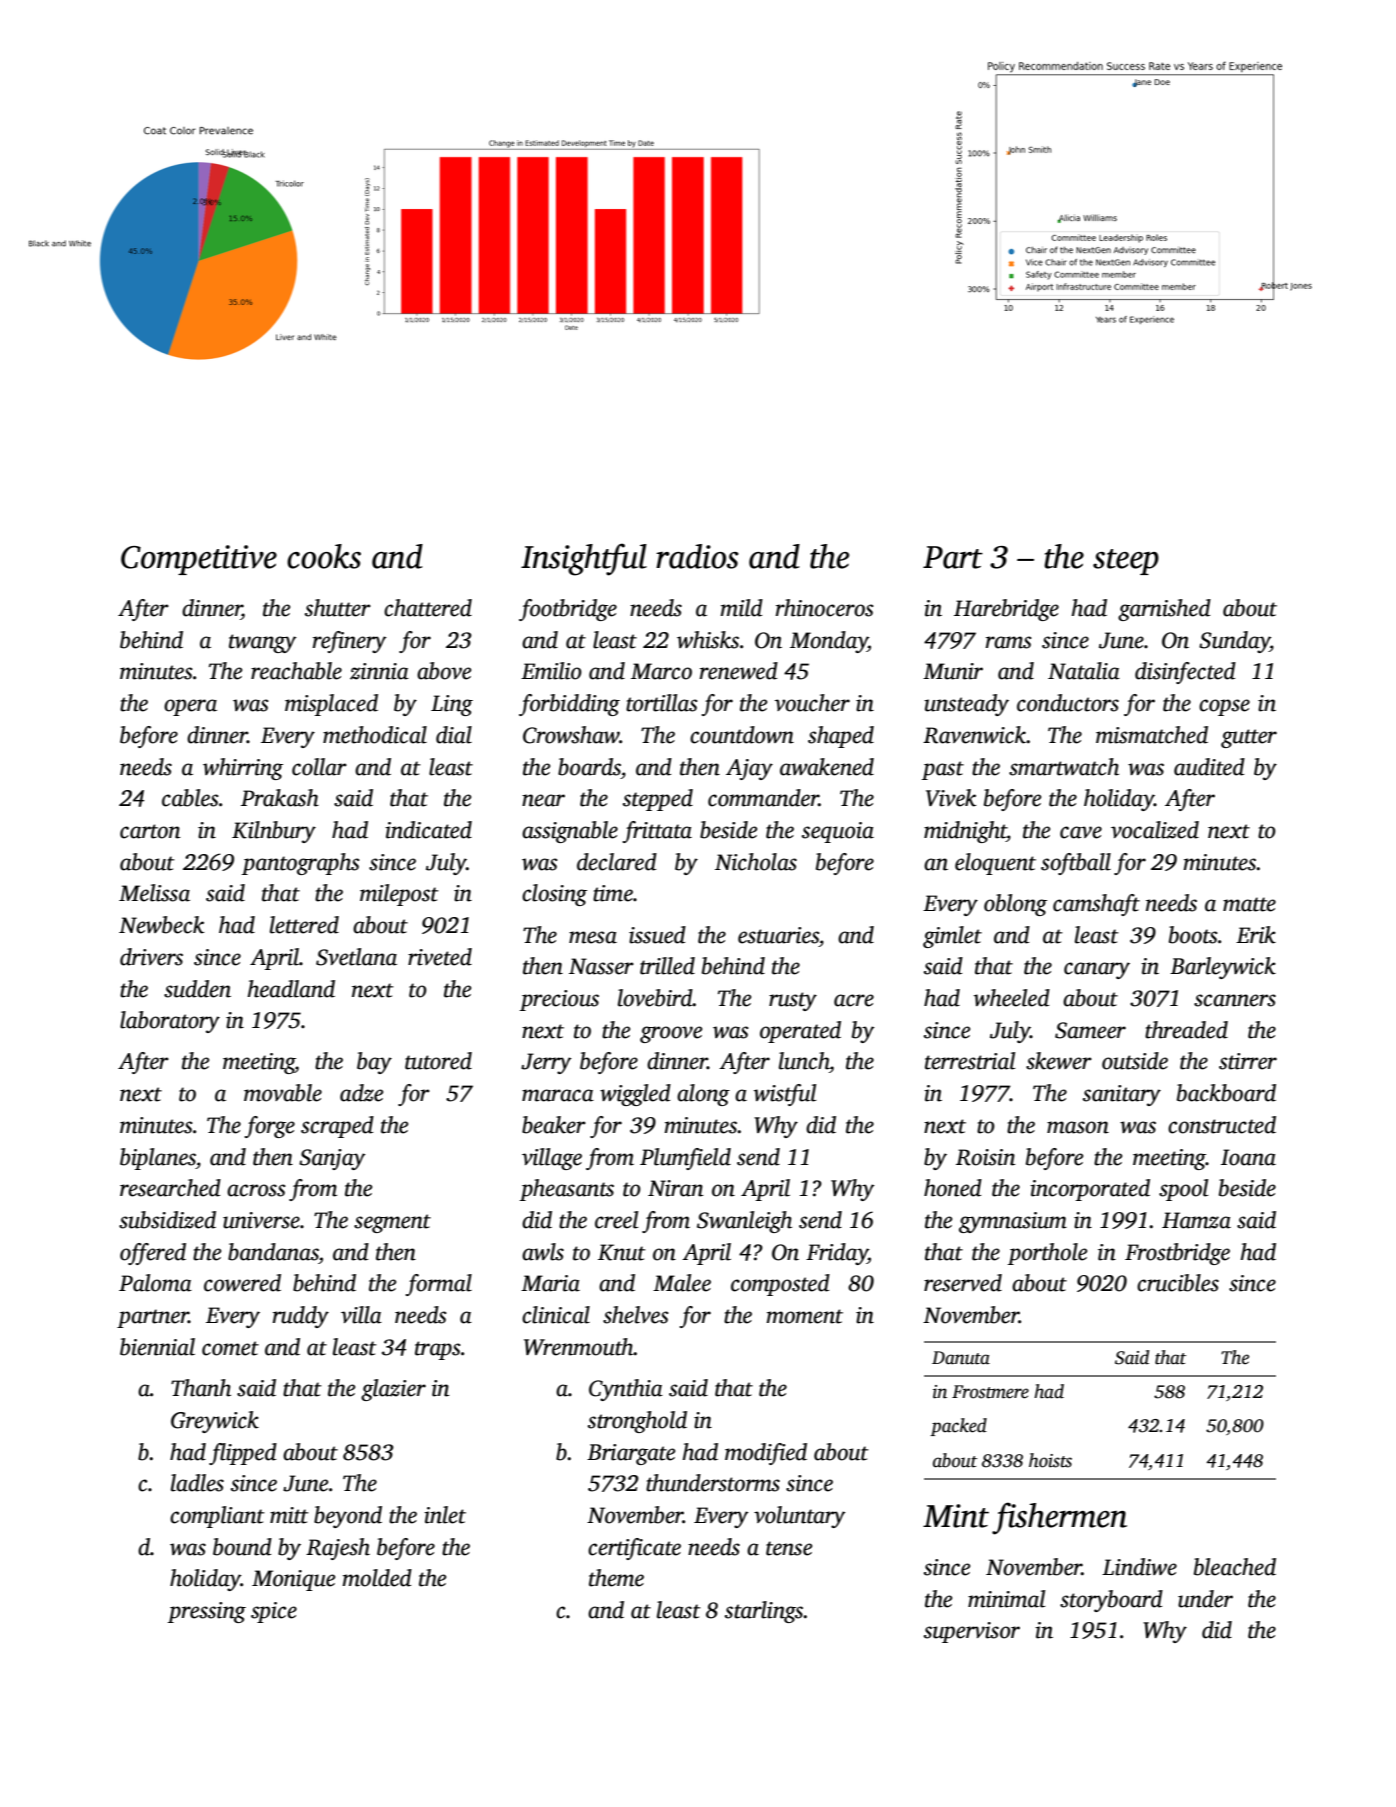 This document has width=1396, height=1807. Describe the element at coordinates (377, 1578) in the document. I see `molded` at that location.
